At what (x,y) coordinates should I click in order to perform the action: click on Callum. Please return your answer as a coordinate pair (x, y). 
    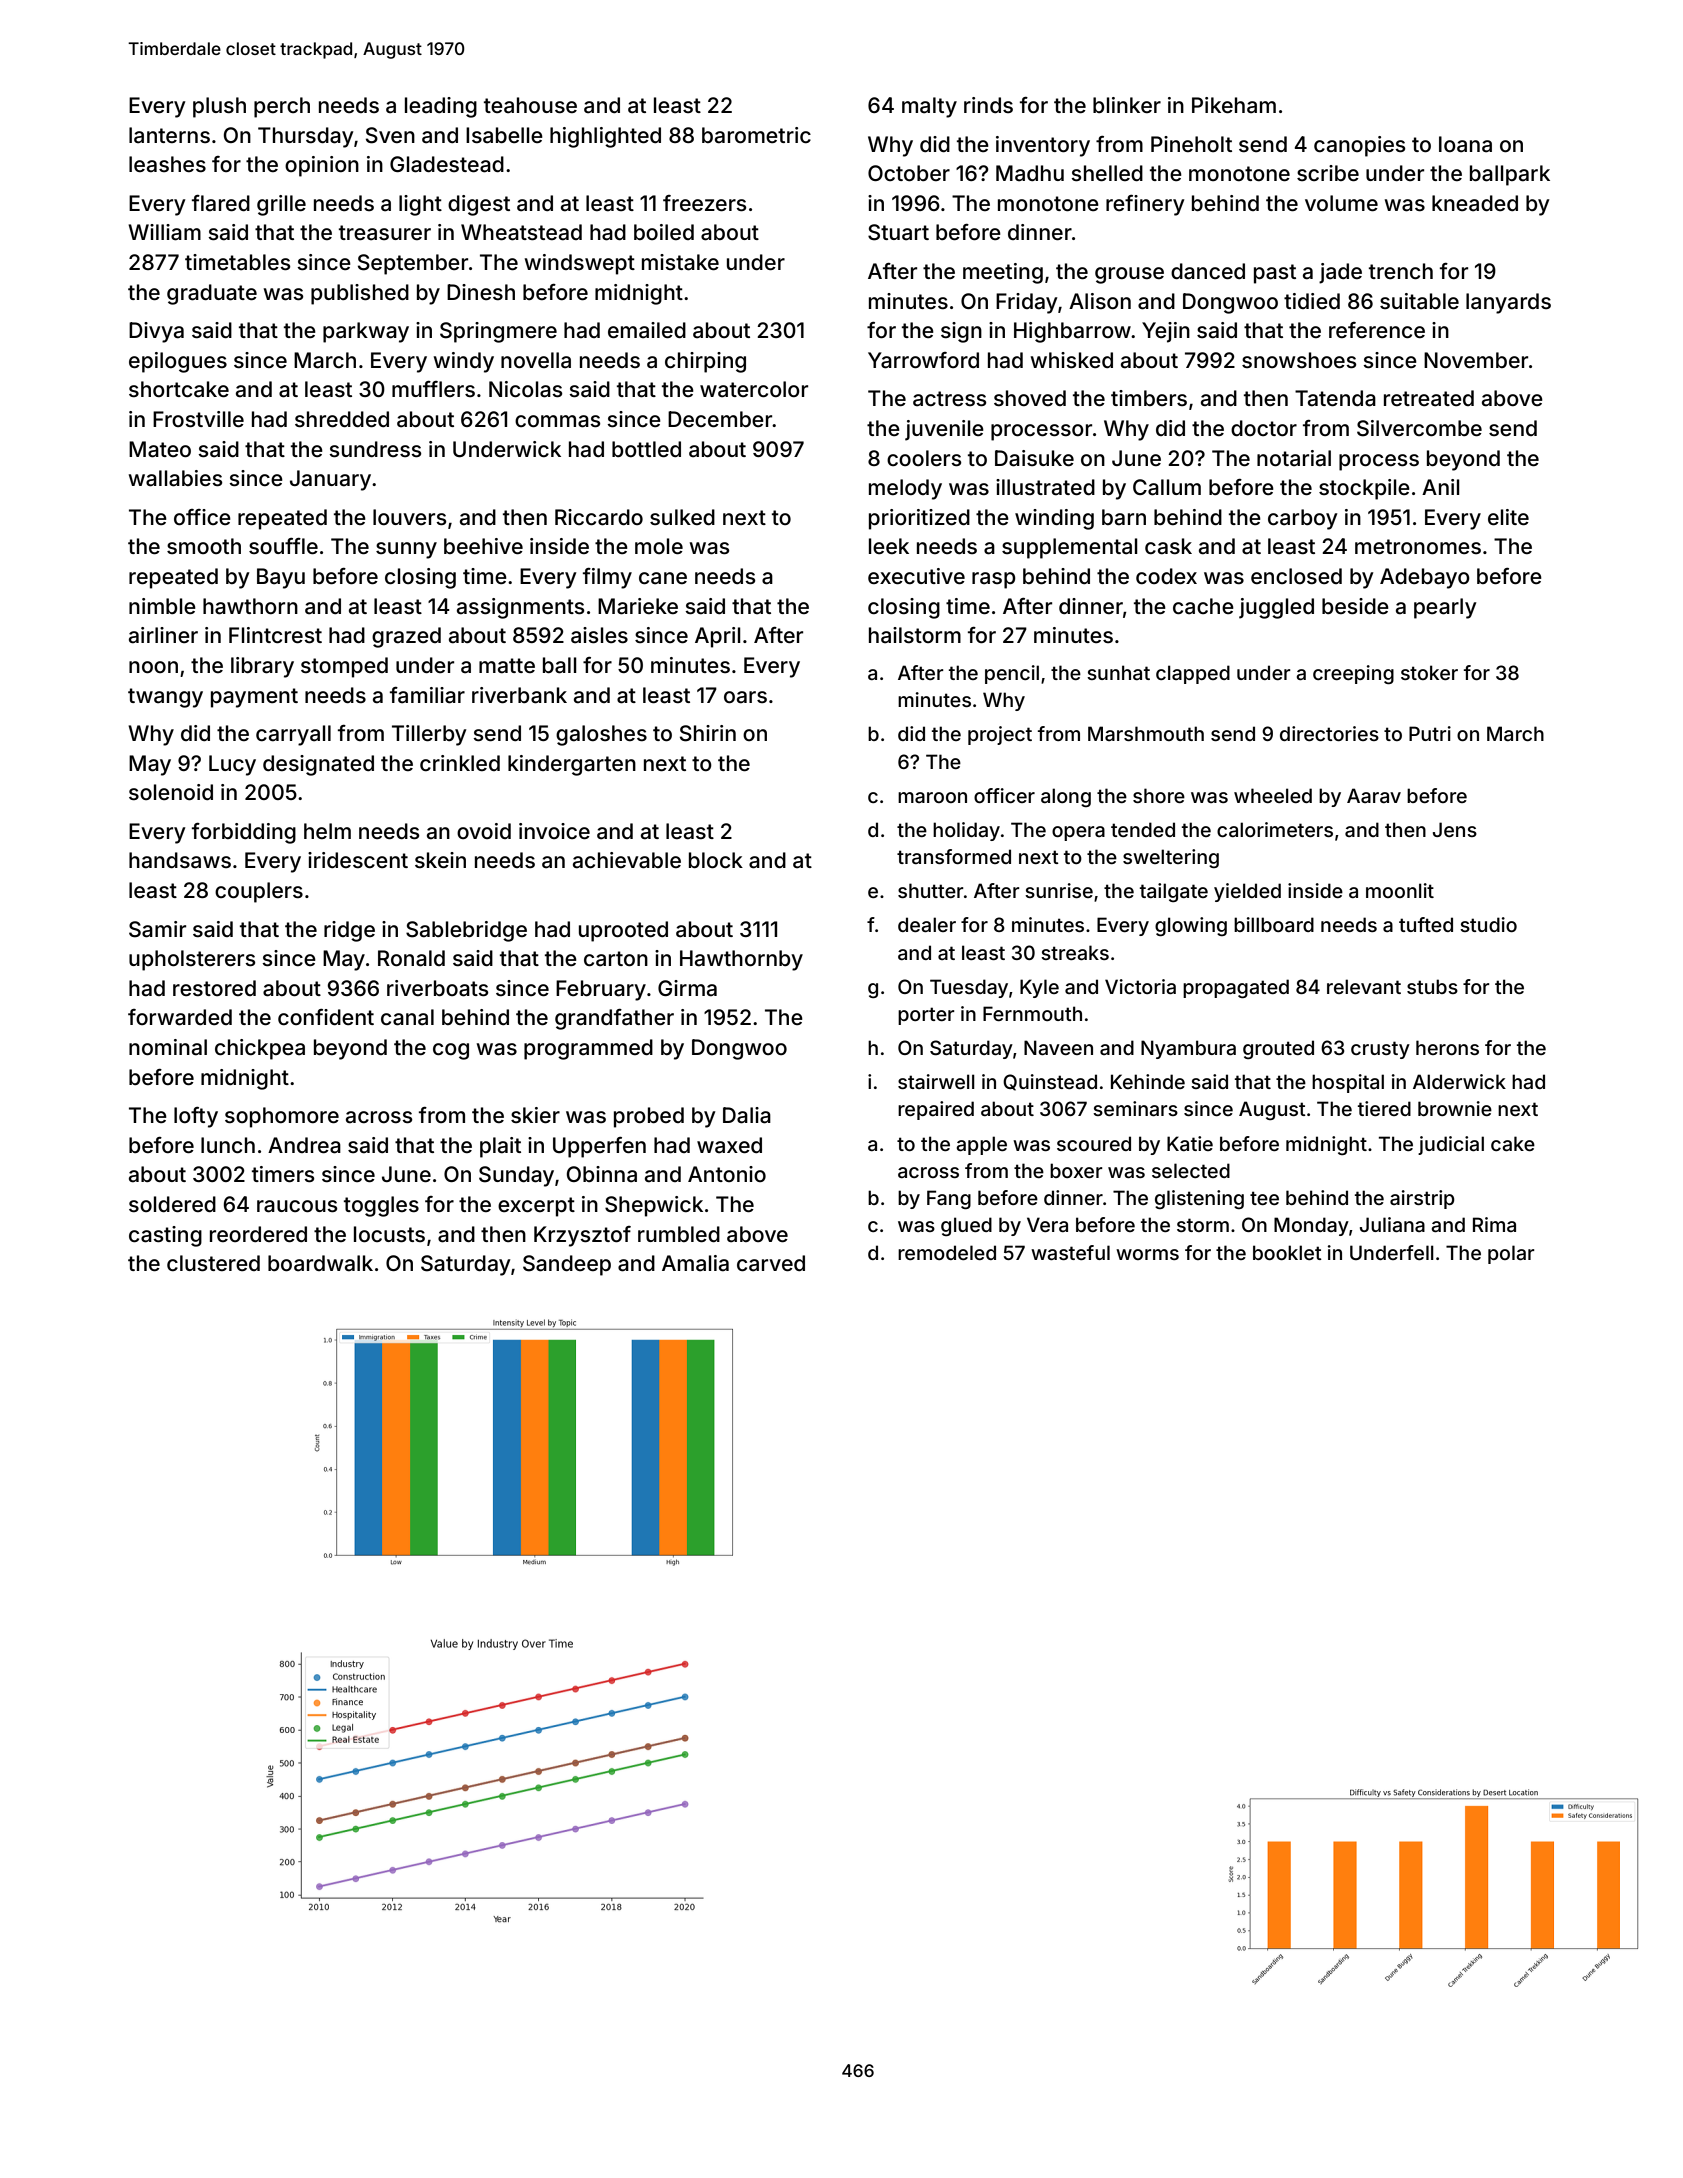
    Looking at the image, I should click on (1167, 487).
